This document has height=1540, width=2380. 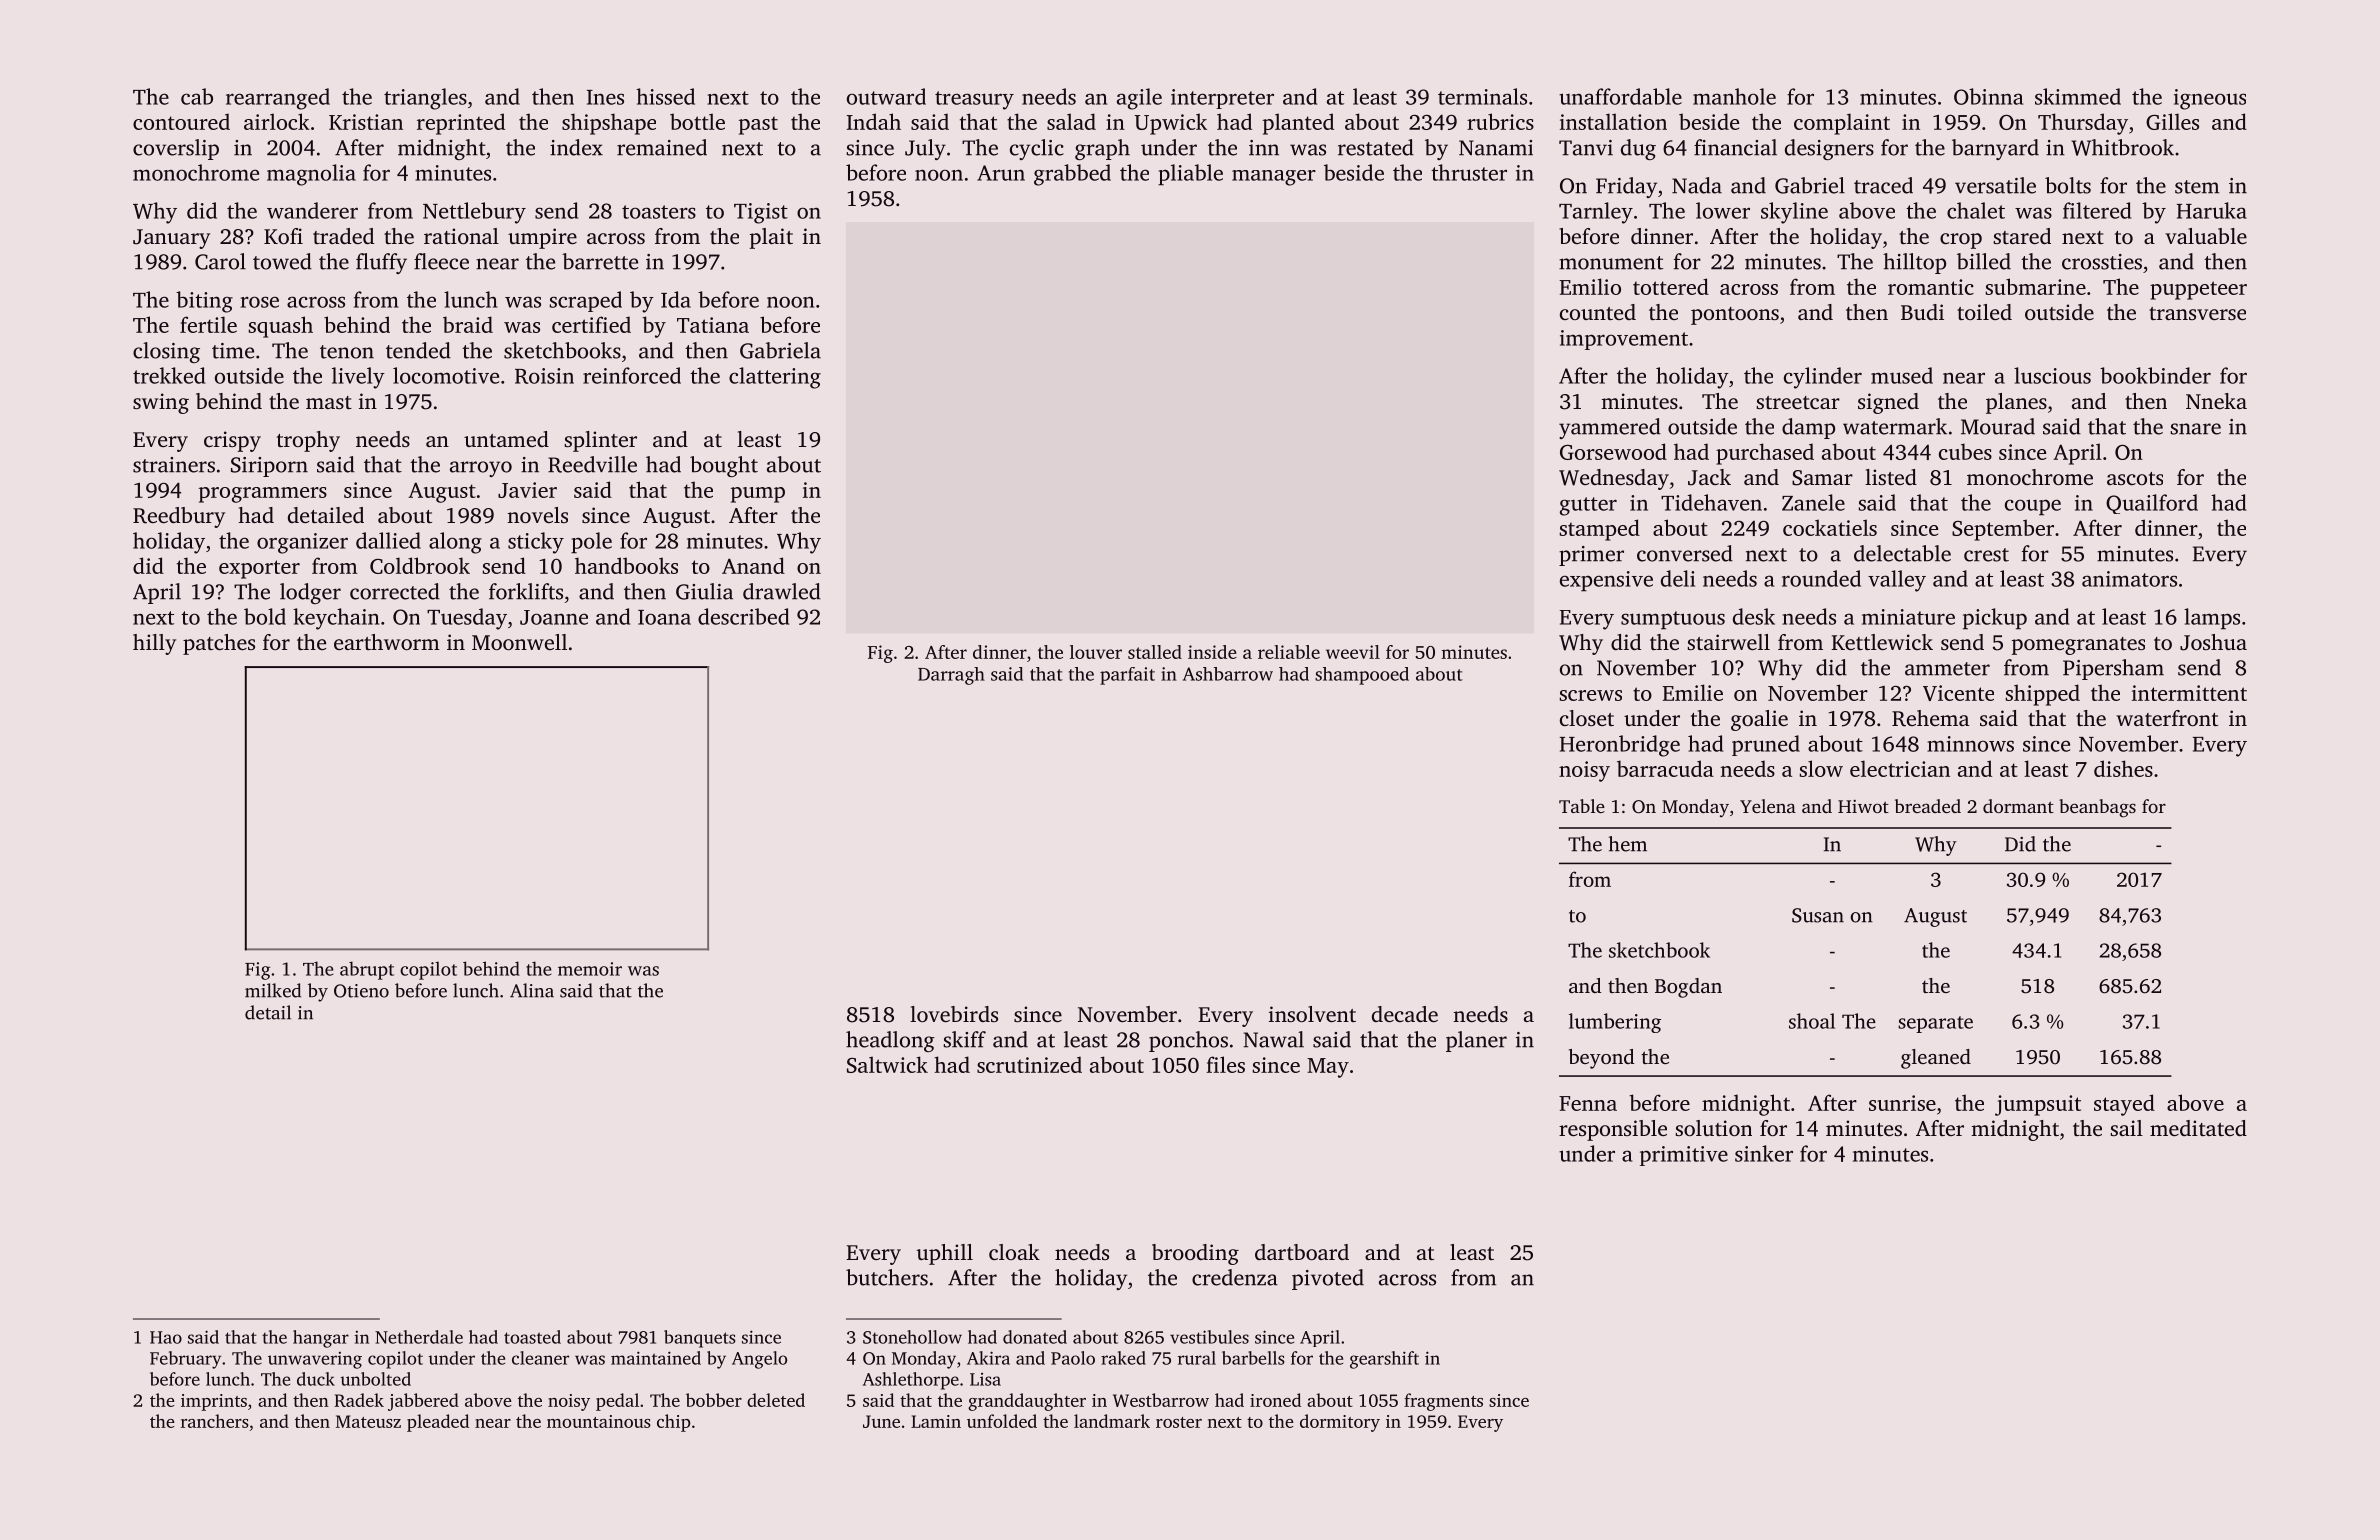 What do you see at coordinates (368, 1421) in the document?
I see `Mateusz` at bounding box center [368, 1421].
